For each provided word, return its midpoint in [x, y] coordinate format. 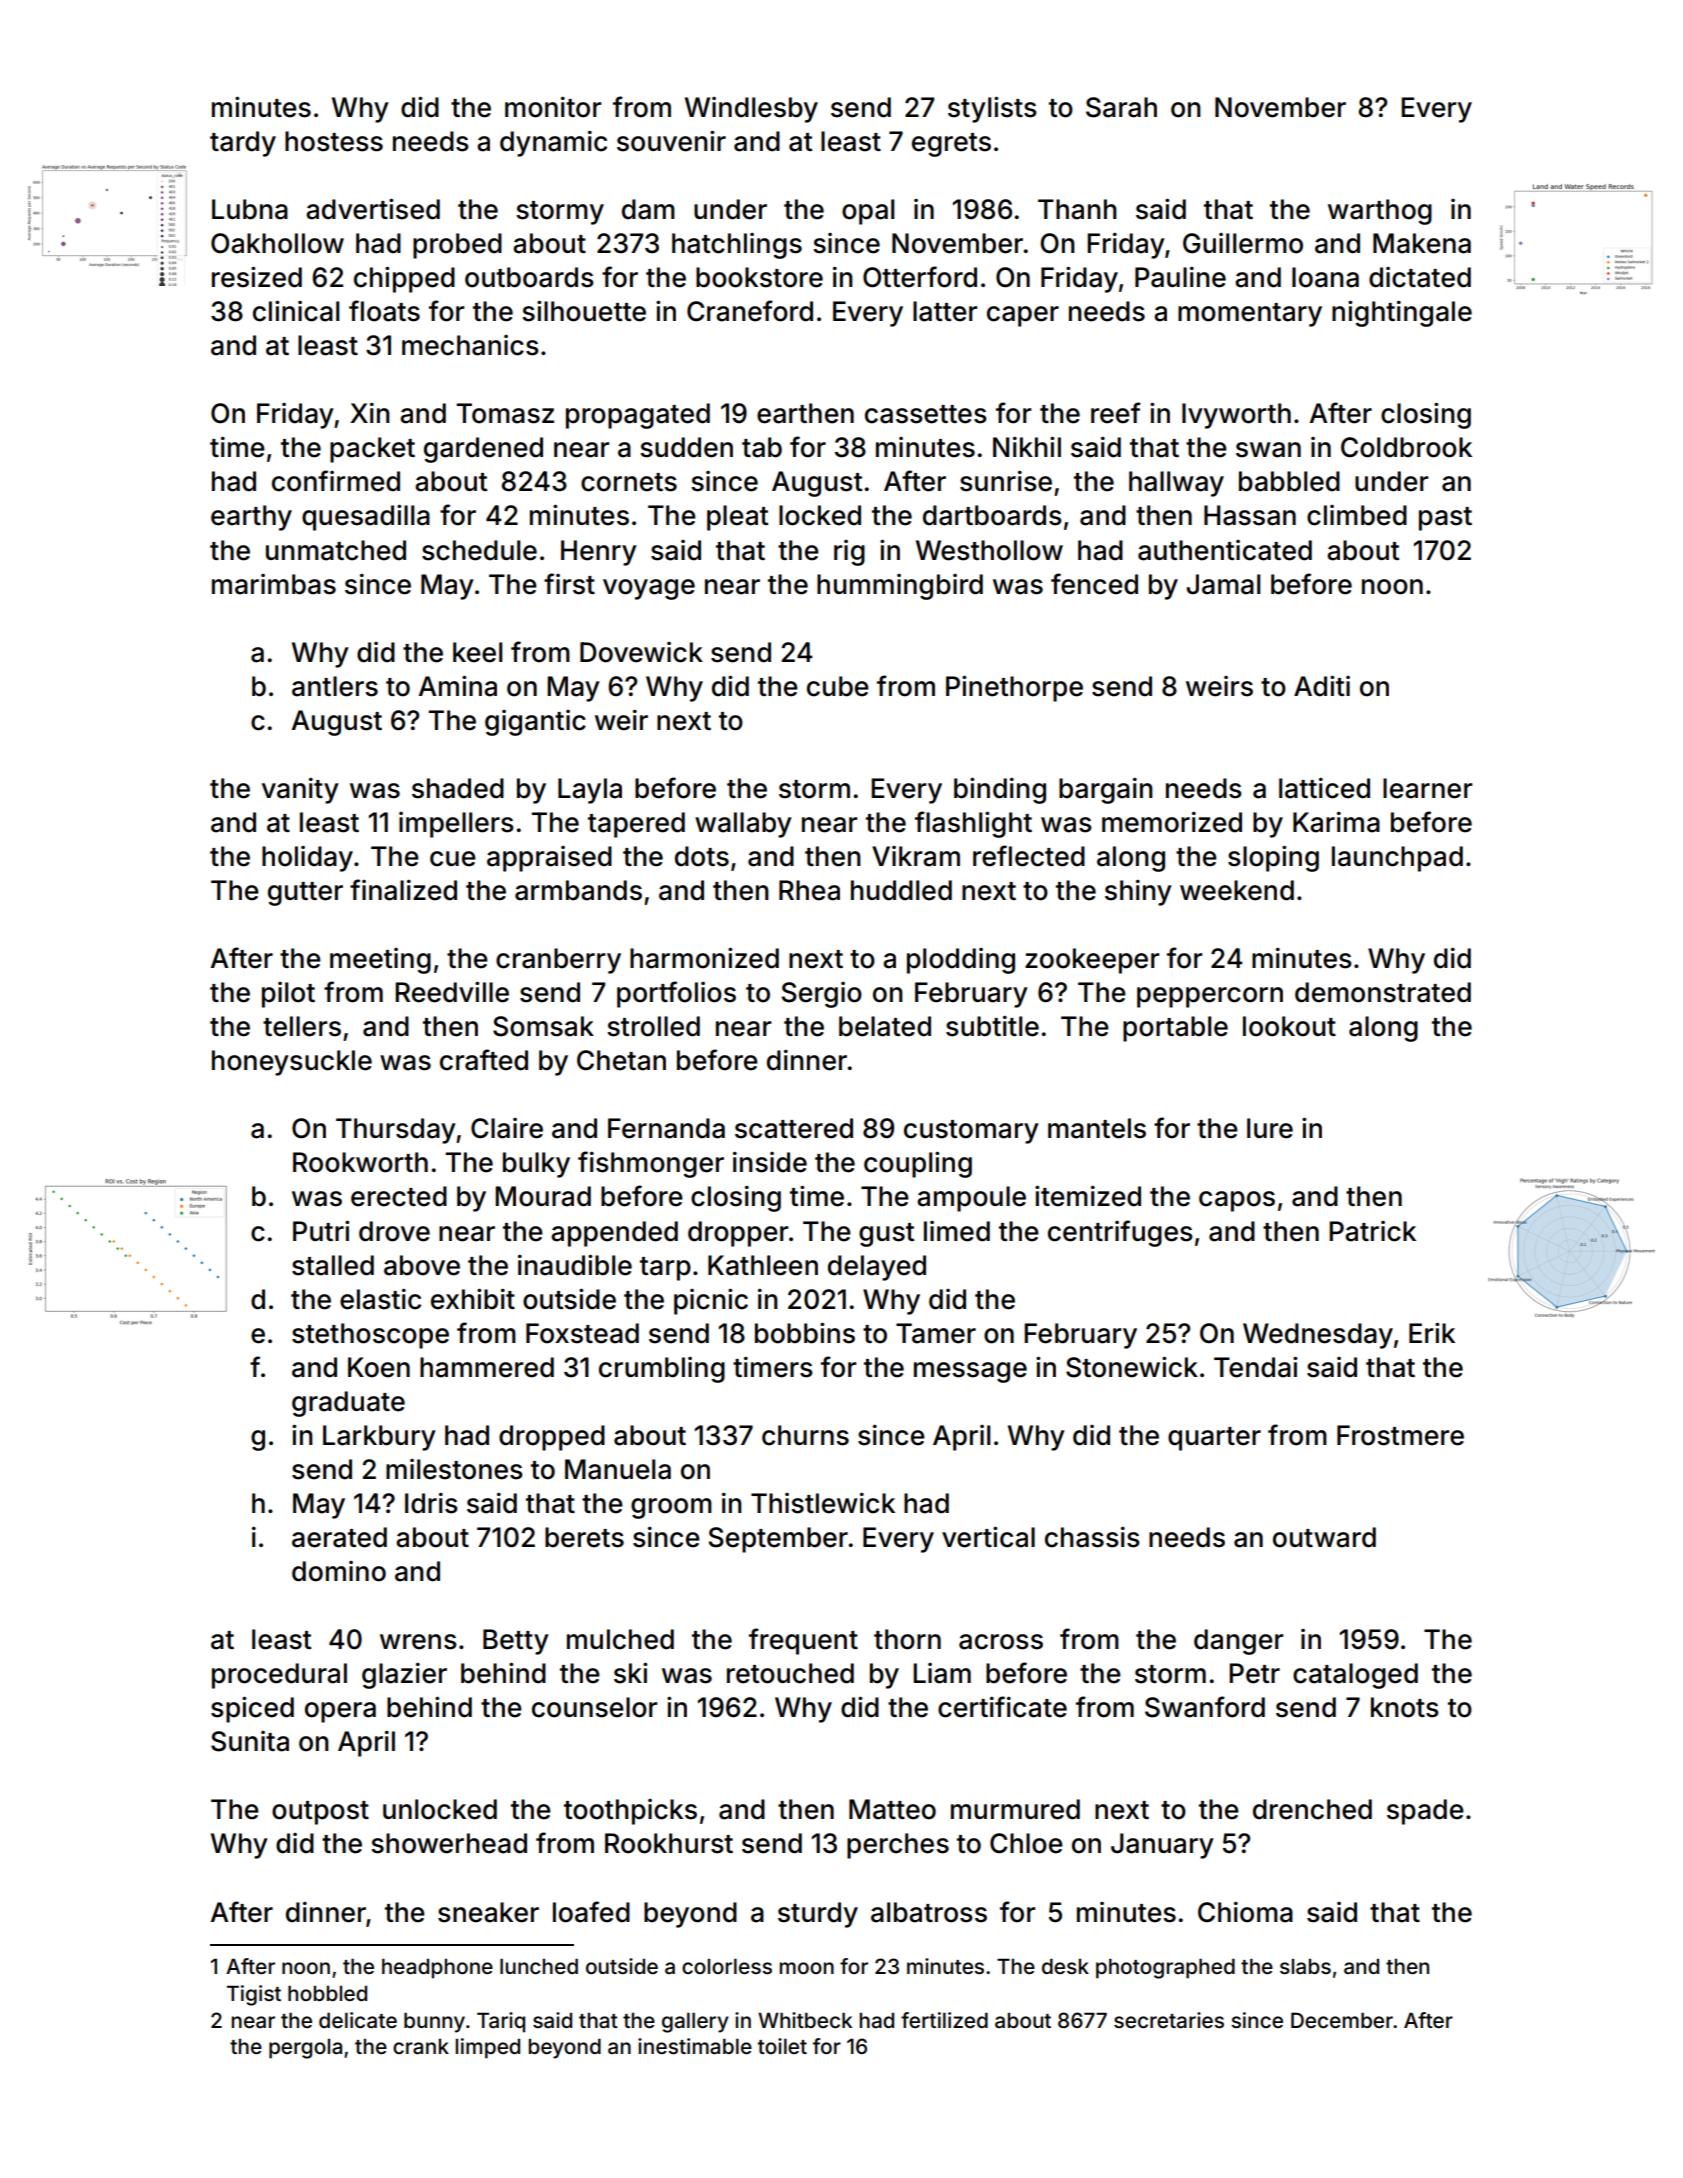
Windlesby [751, 110]
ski [631, 1673]
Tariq [501, 2022]
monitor [553, 107]
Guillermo [1243, 243]
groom [671, 1508]
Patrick [1372, 1231]
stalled [333, 1265]
